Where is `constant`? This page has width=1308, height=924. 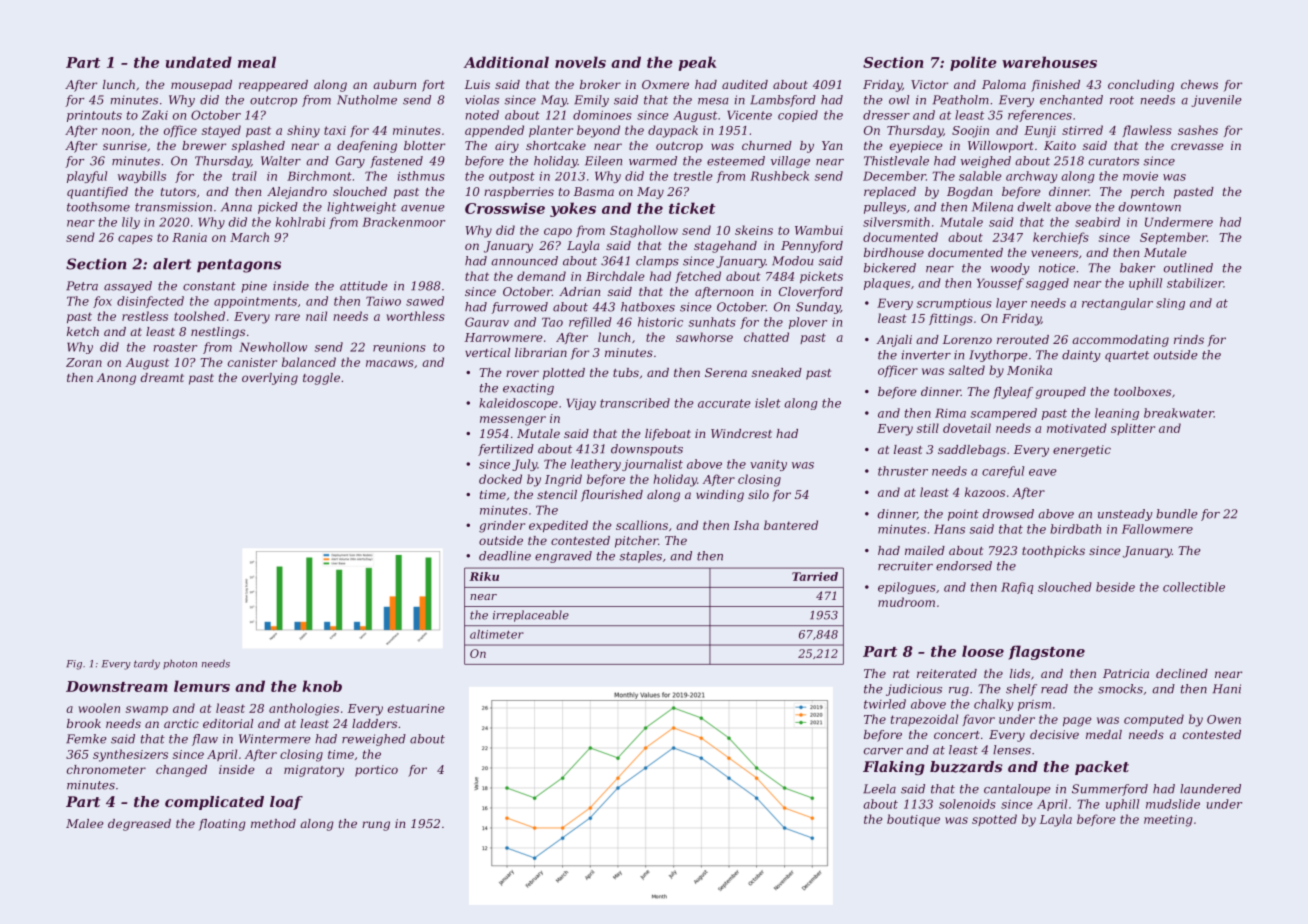
constant is located at coordinates (209, 286).
